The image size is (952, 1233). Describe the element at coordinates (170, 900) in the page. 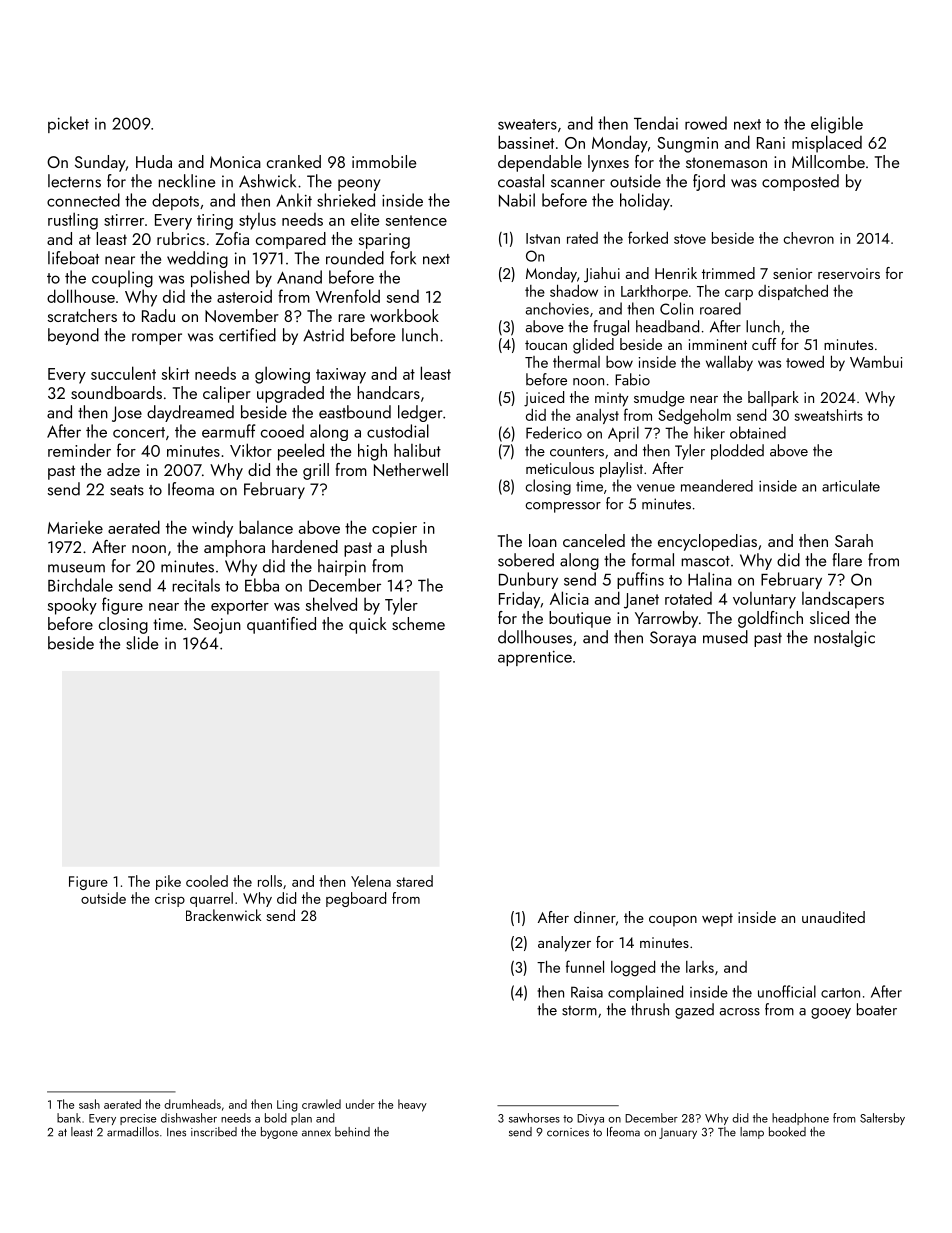

I see `crisp` at that location.
